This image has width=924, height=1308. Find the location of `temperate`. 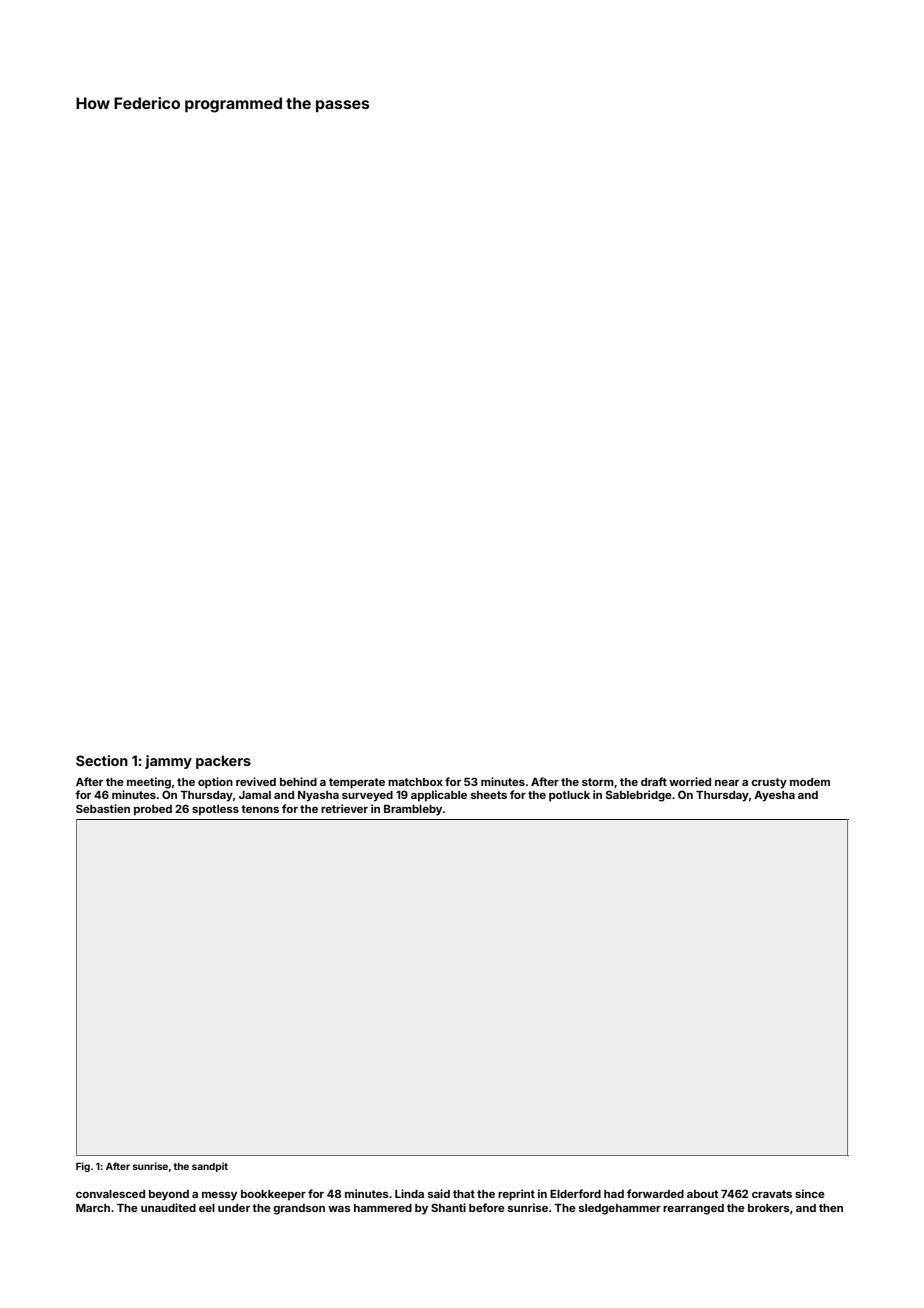

temperate is located at coordinates (357, 783).
